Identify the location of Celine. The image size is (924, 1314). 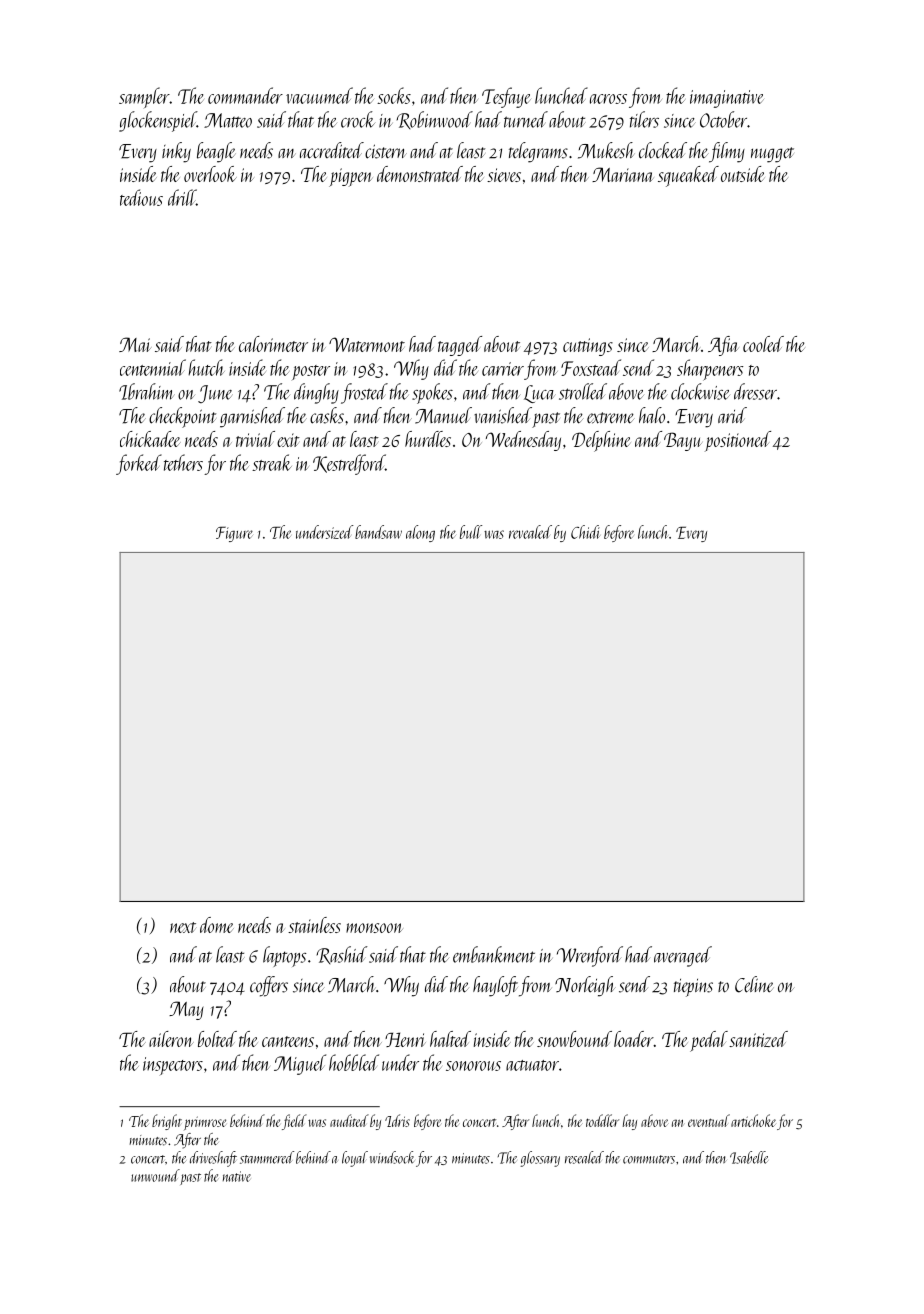
(754, 984).
